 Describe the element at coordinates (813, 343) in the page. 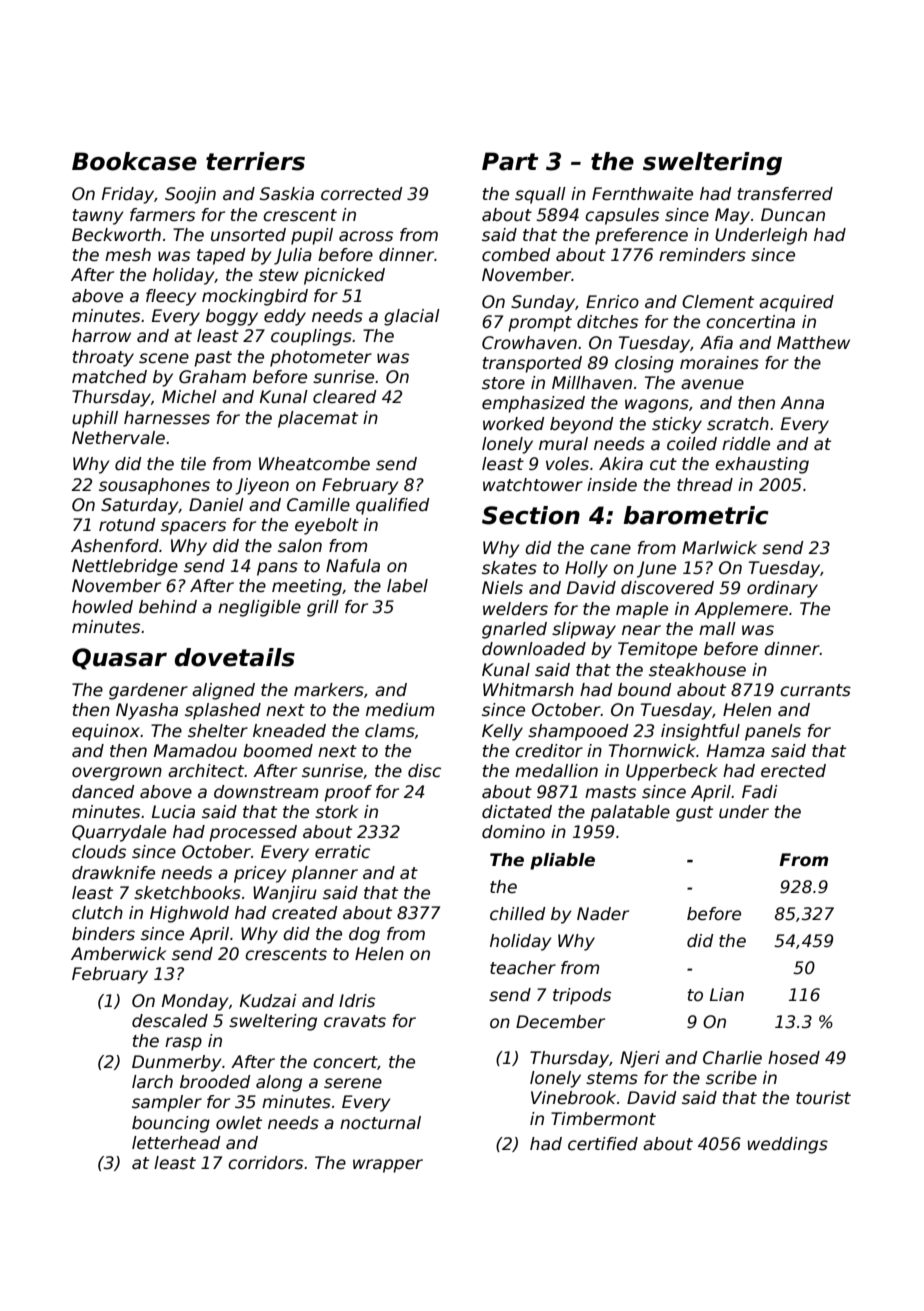

I see `Matthew` at that location.
